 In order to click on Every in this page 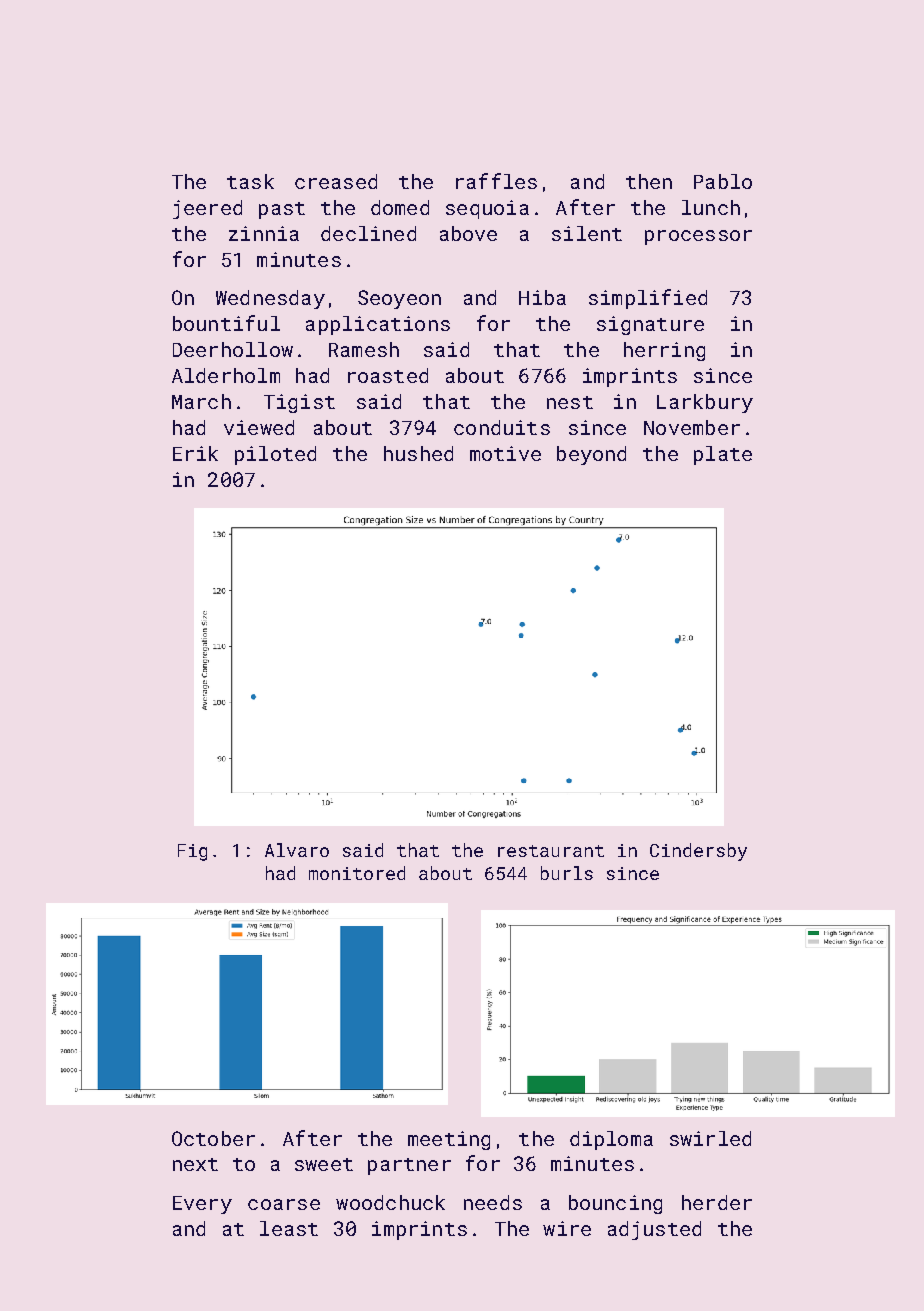, I will do `click(202, 1205)`.
